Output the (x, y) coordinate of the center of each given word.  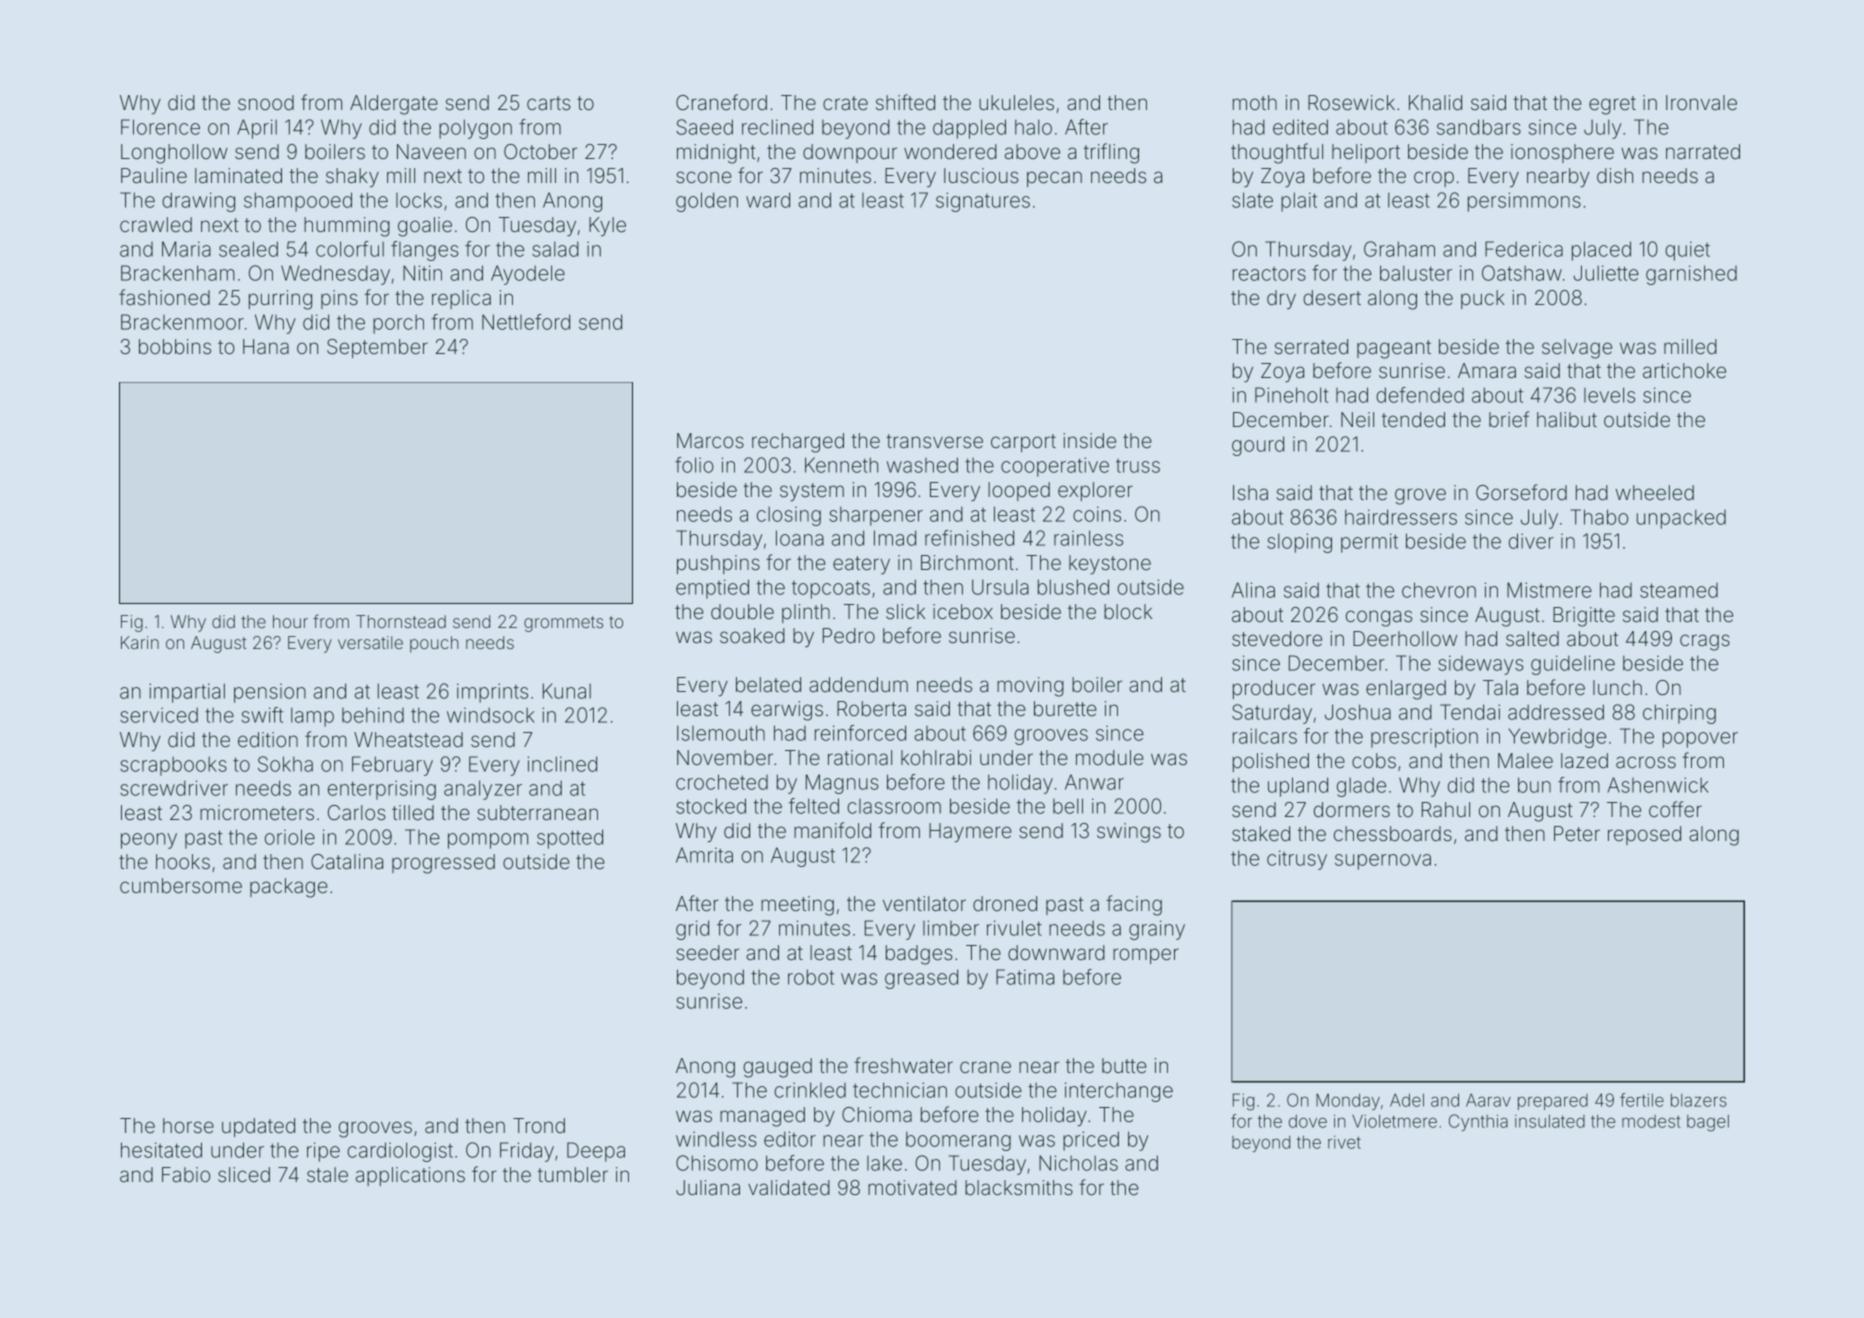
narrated (1703, 151)
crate (845, 103)
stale (327, 1174)
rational (860, 757)
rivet (1344, 1142)
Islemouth (721, 733)
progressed (443, 864)
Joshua (1358, 712)
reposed (1644, 835)
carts (548, 103)
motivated (912, 1187)
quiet (1687, 251)
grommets (563, 624)
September (377, 348)
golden (707, 202)
